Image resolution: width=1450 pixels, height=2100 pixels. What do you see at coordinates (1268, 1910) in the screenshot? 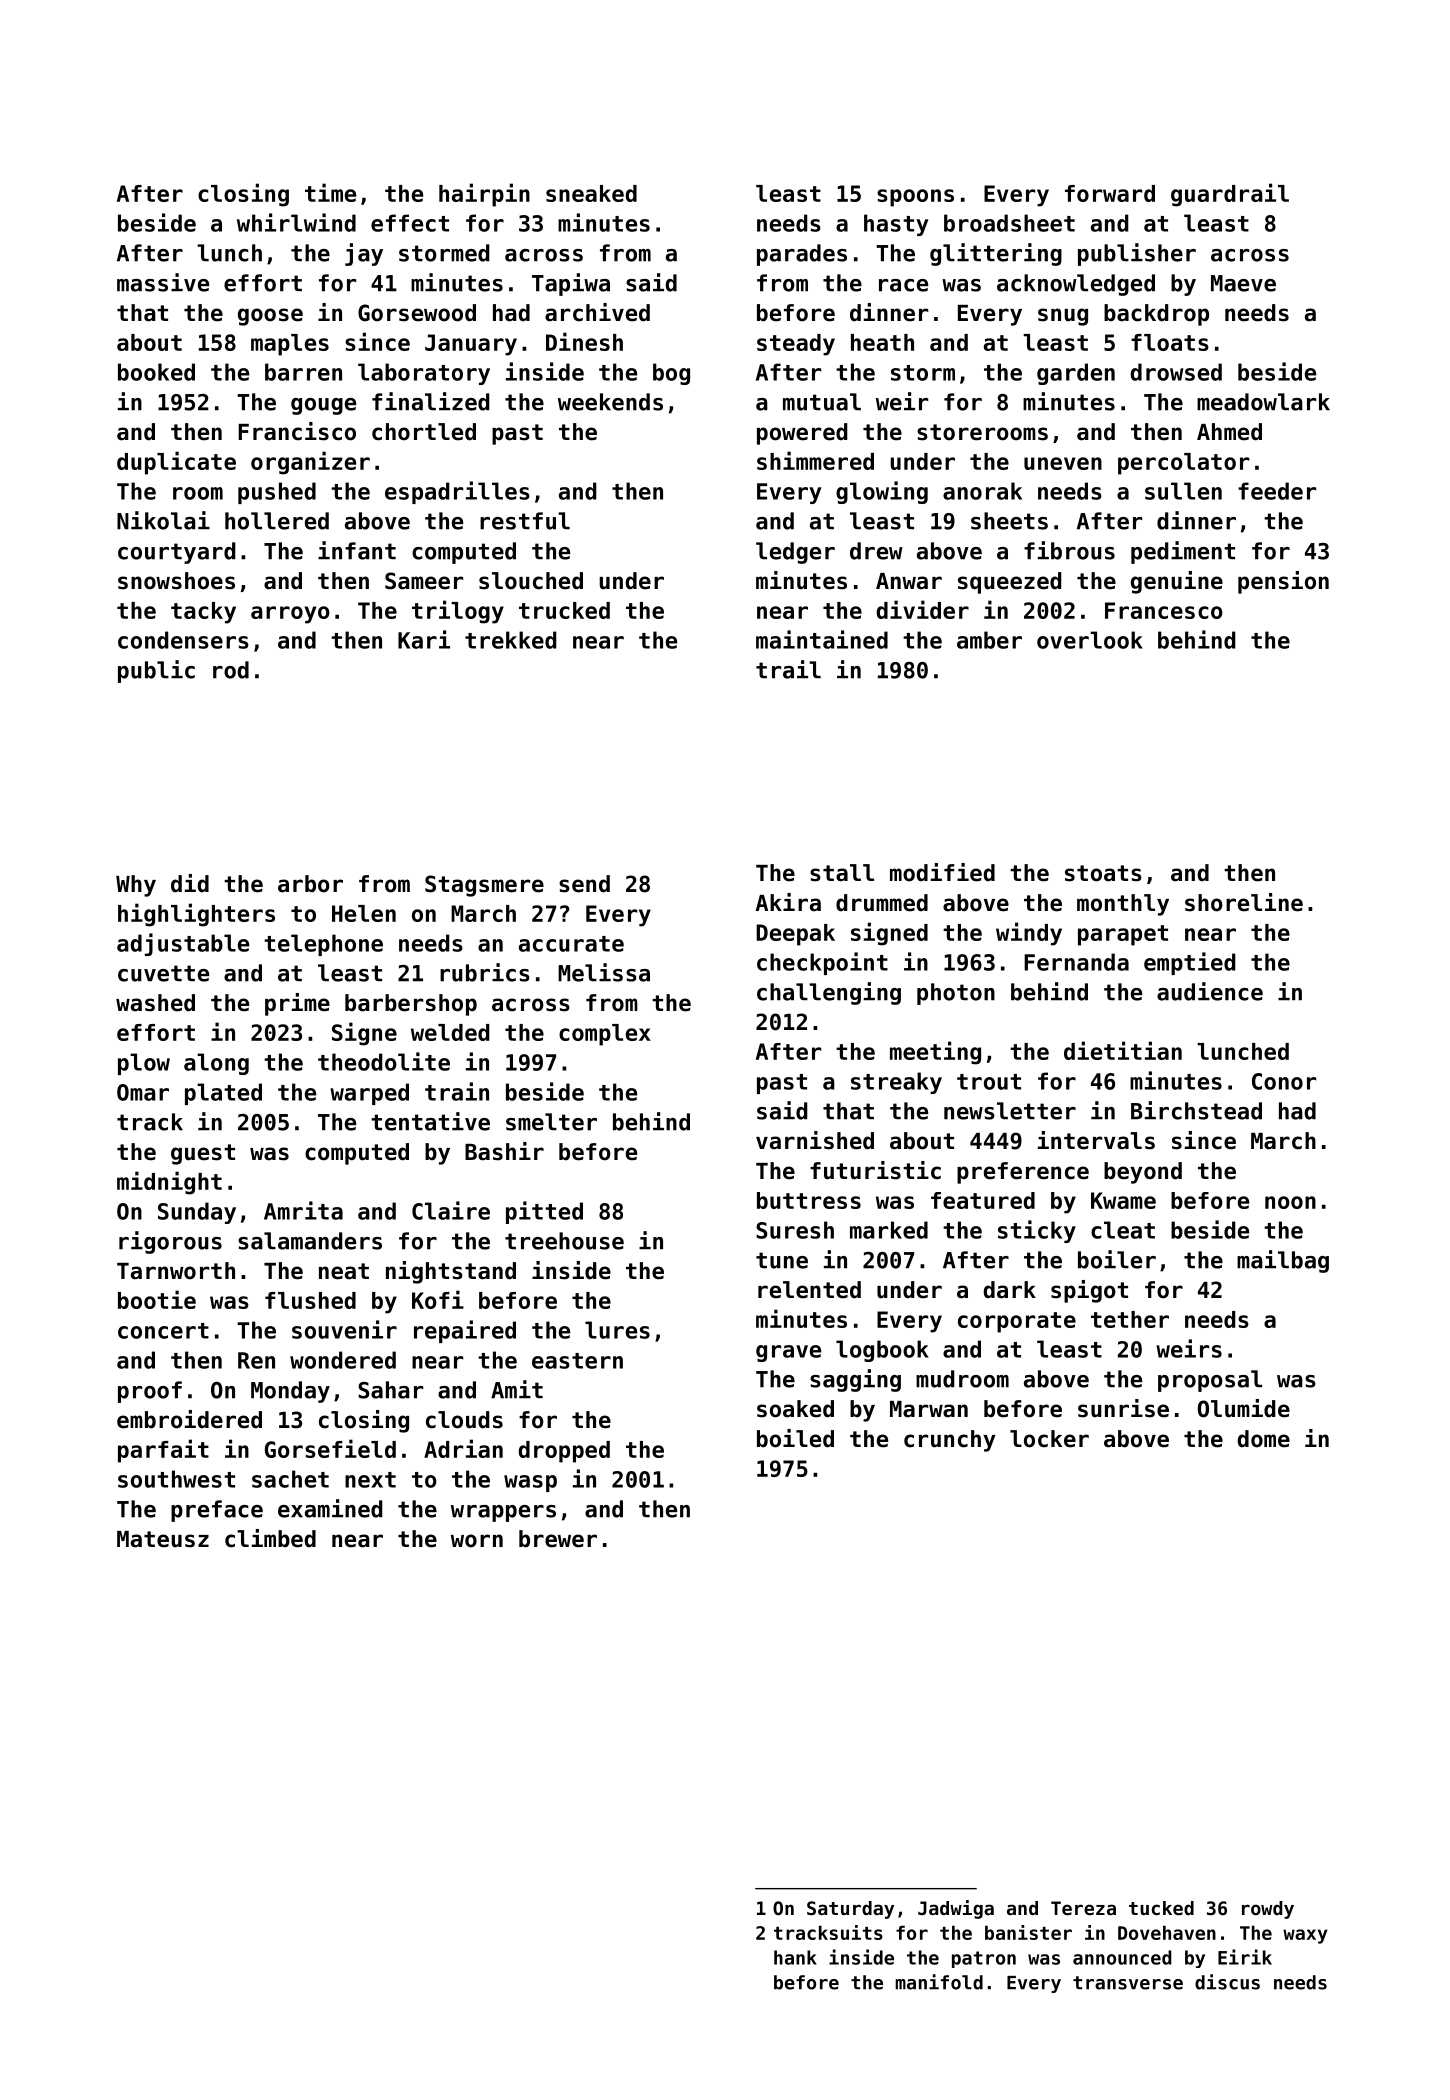
I see `rowdy` at bounding box center [1268, 1910].
